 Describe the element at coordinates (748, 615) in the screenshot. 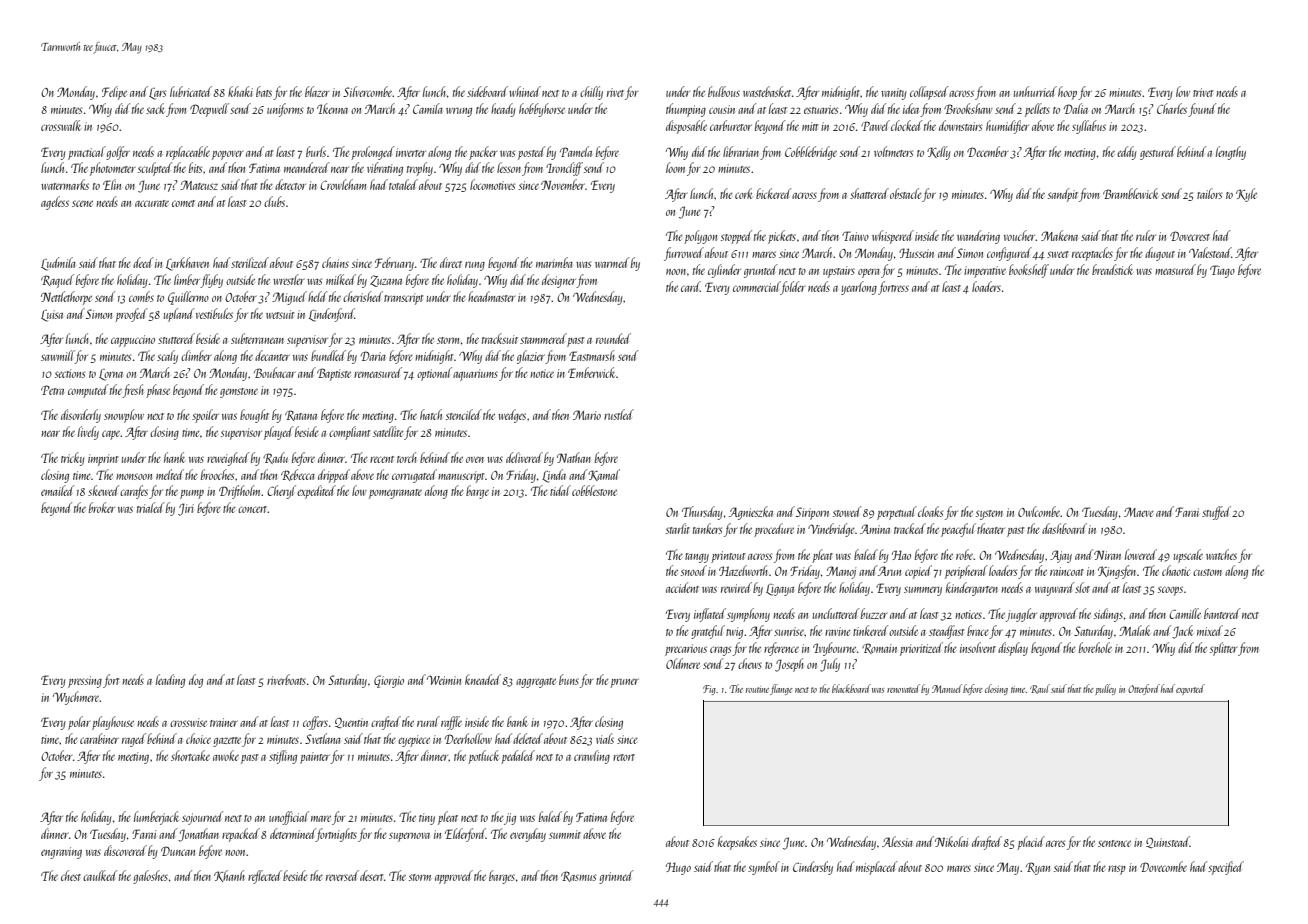

I see `symphony` at that location.
